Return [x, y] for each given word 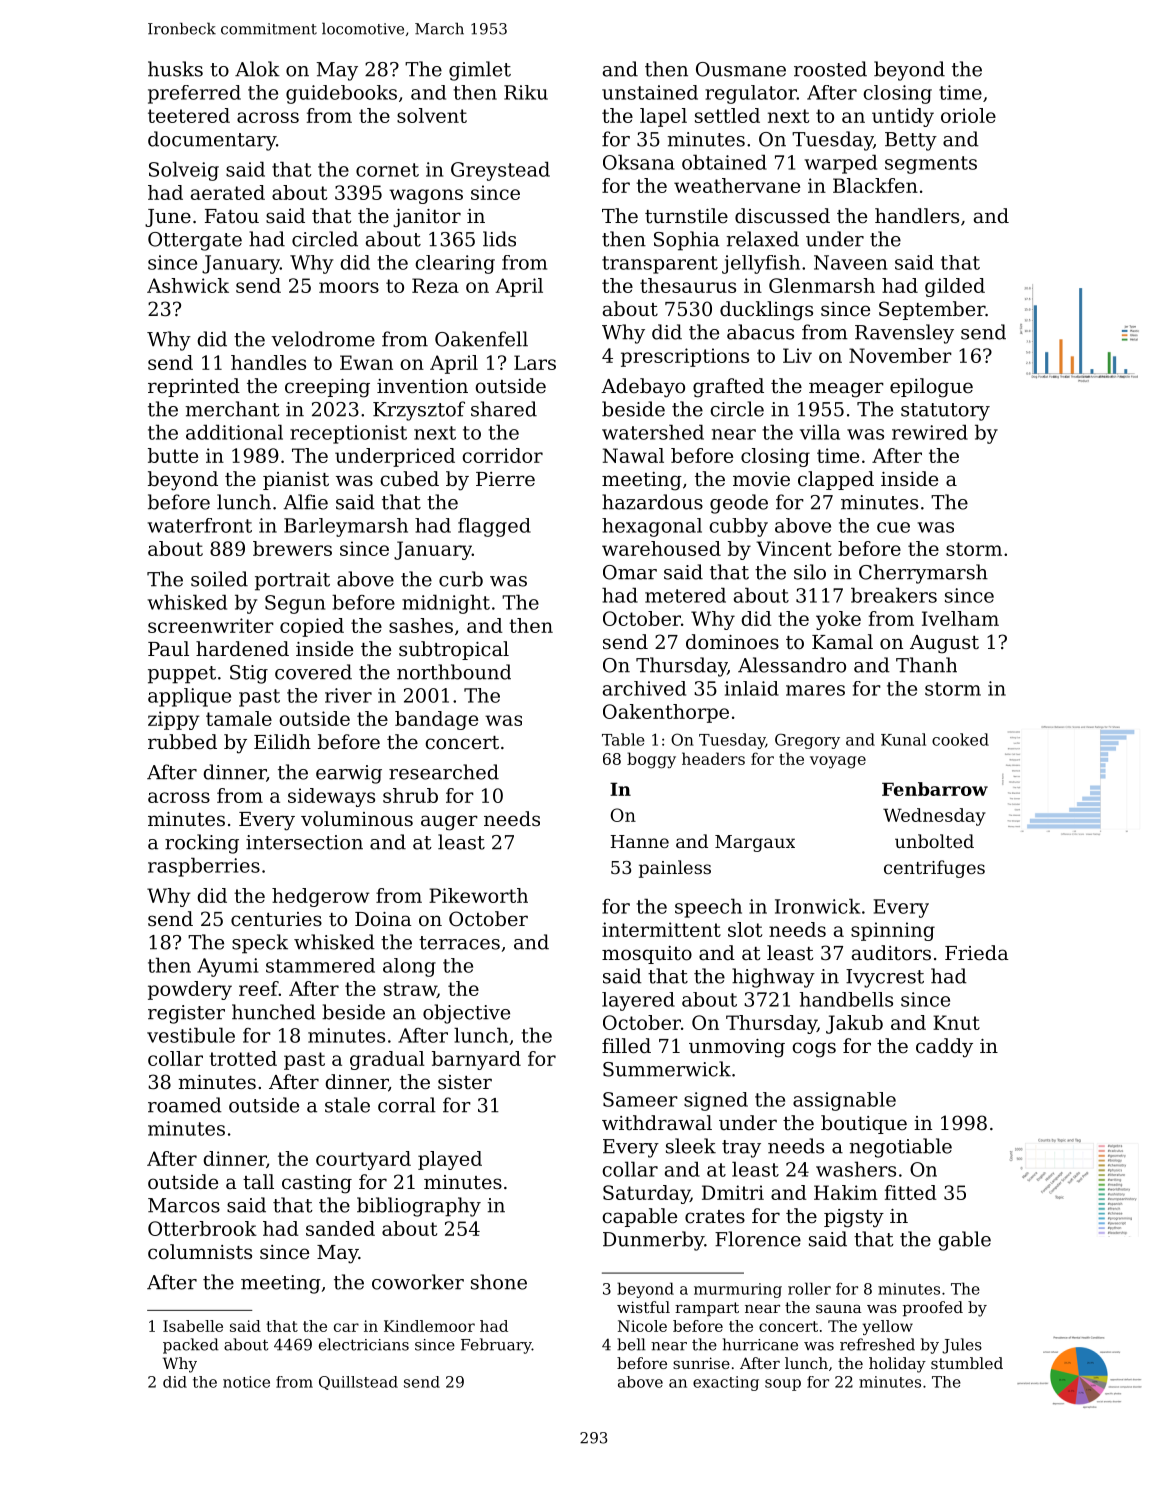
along [409, 967]
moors [349, 287]
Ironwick [817, 906]
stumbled [967, 1363]
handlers [917, 216]
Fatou [232, 216]
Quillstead [358, 1383]
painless [675, 869]
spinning [893, 931]
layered [638, 1001]
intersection [304, 842]
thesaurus [688, 285]
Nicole [642, 1326]
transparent [660, 265]
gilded [955, 287]
